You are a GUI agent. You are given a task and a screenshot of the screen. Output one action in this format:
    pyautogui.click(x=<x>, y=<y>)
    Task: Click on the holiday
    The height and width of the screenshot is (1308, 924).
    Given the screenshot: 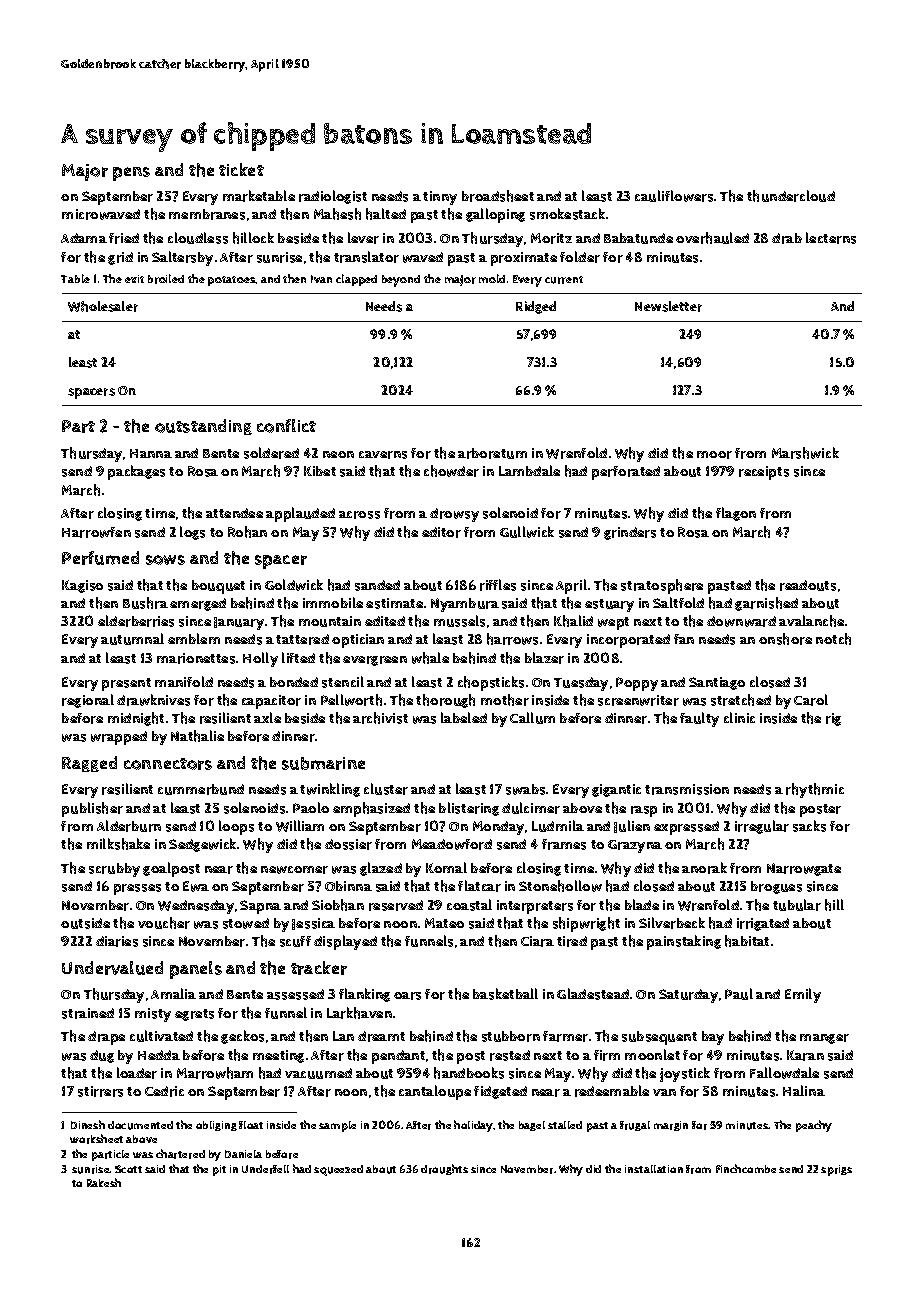 What is the action you would take?
    pyautogui.click(x=474, y=1126)
